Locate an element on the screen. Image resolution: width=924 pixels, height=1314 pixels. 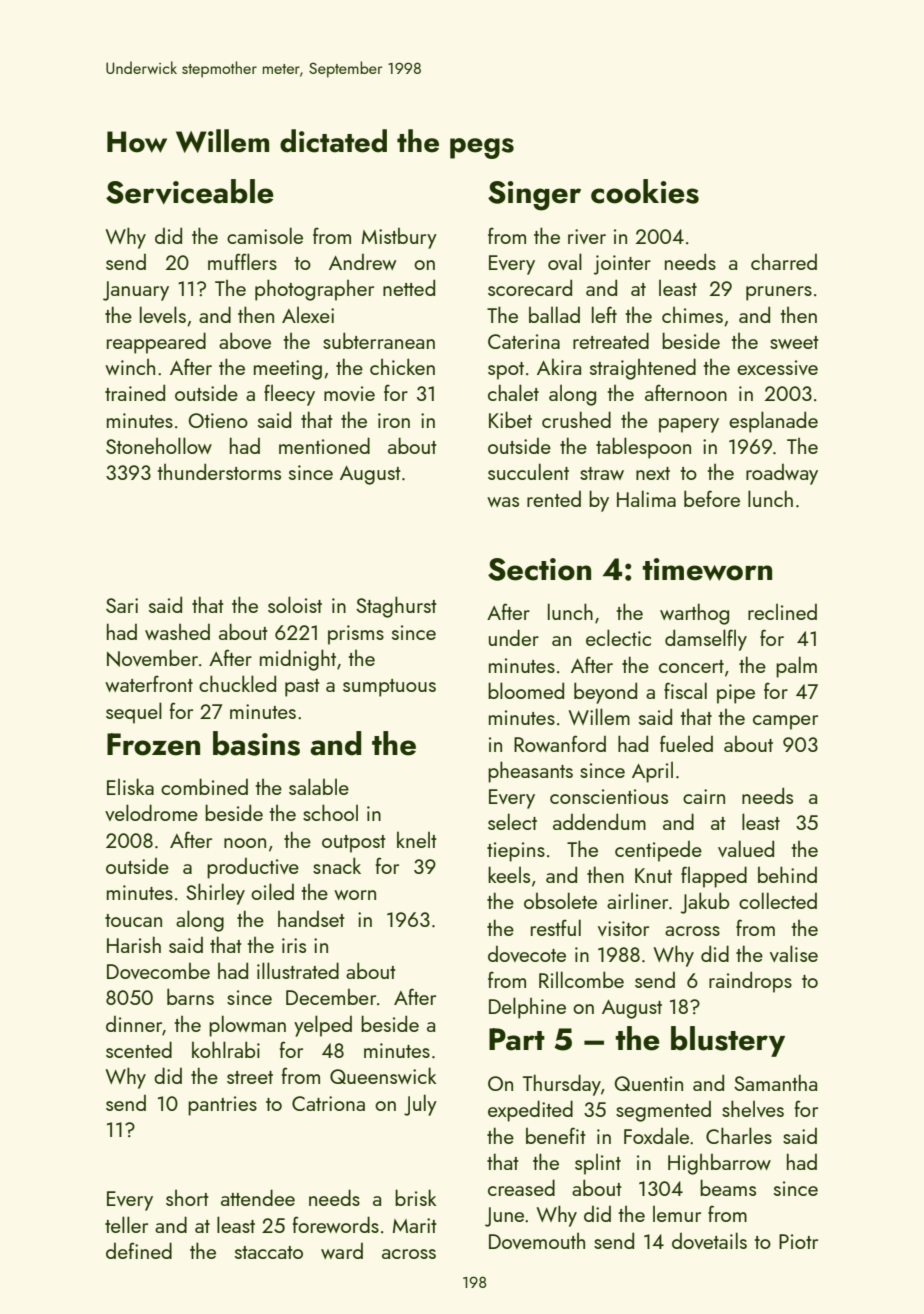
Dovemouth is located at coordinates (537, 1241).
